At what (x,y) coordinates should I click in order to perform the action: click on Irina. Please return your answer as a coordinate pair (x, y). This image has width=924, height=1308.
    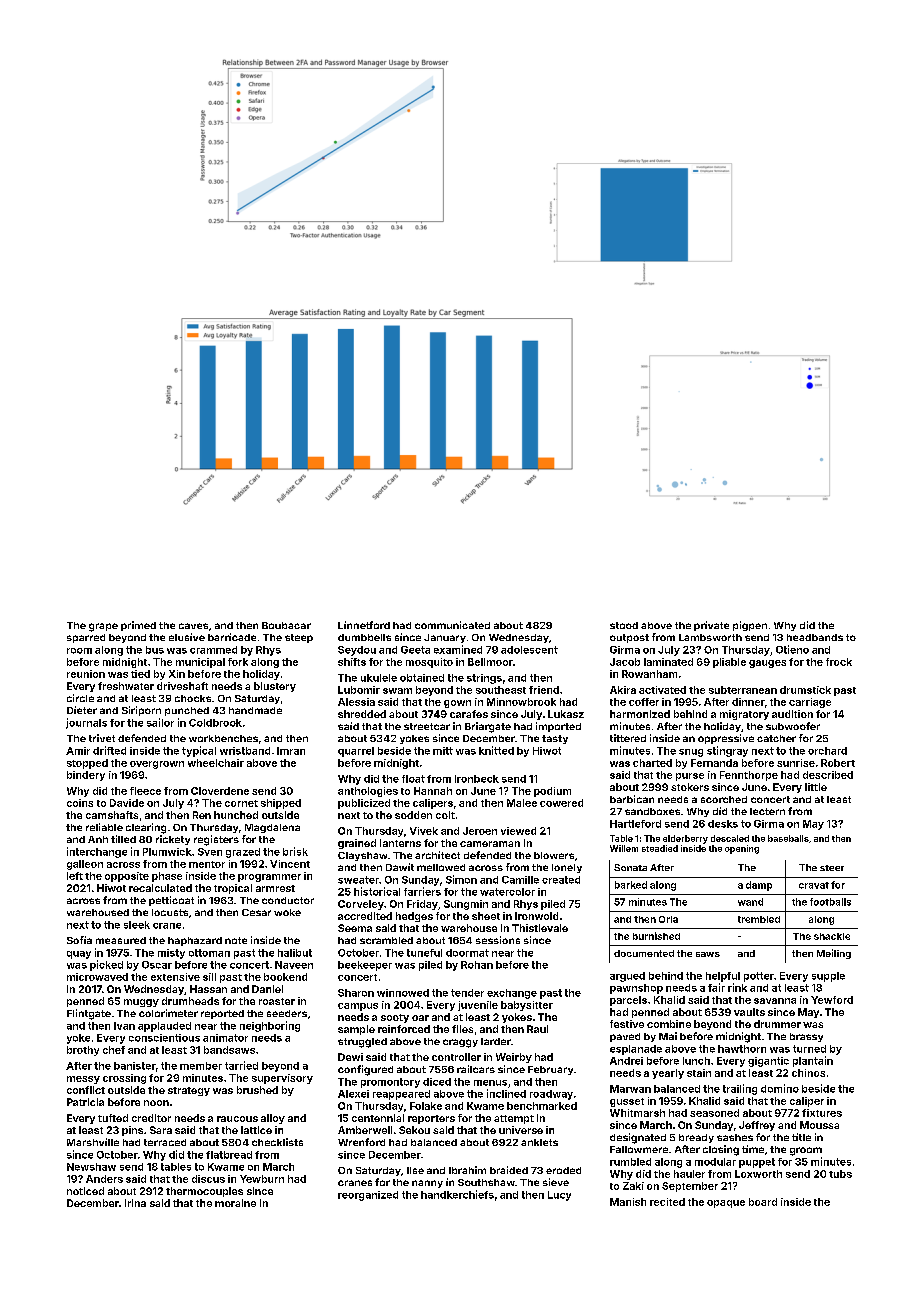
    Looking at the image, I should click on (135, 1203).
